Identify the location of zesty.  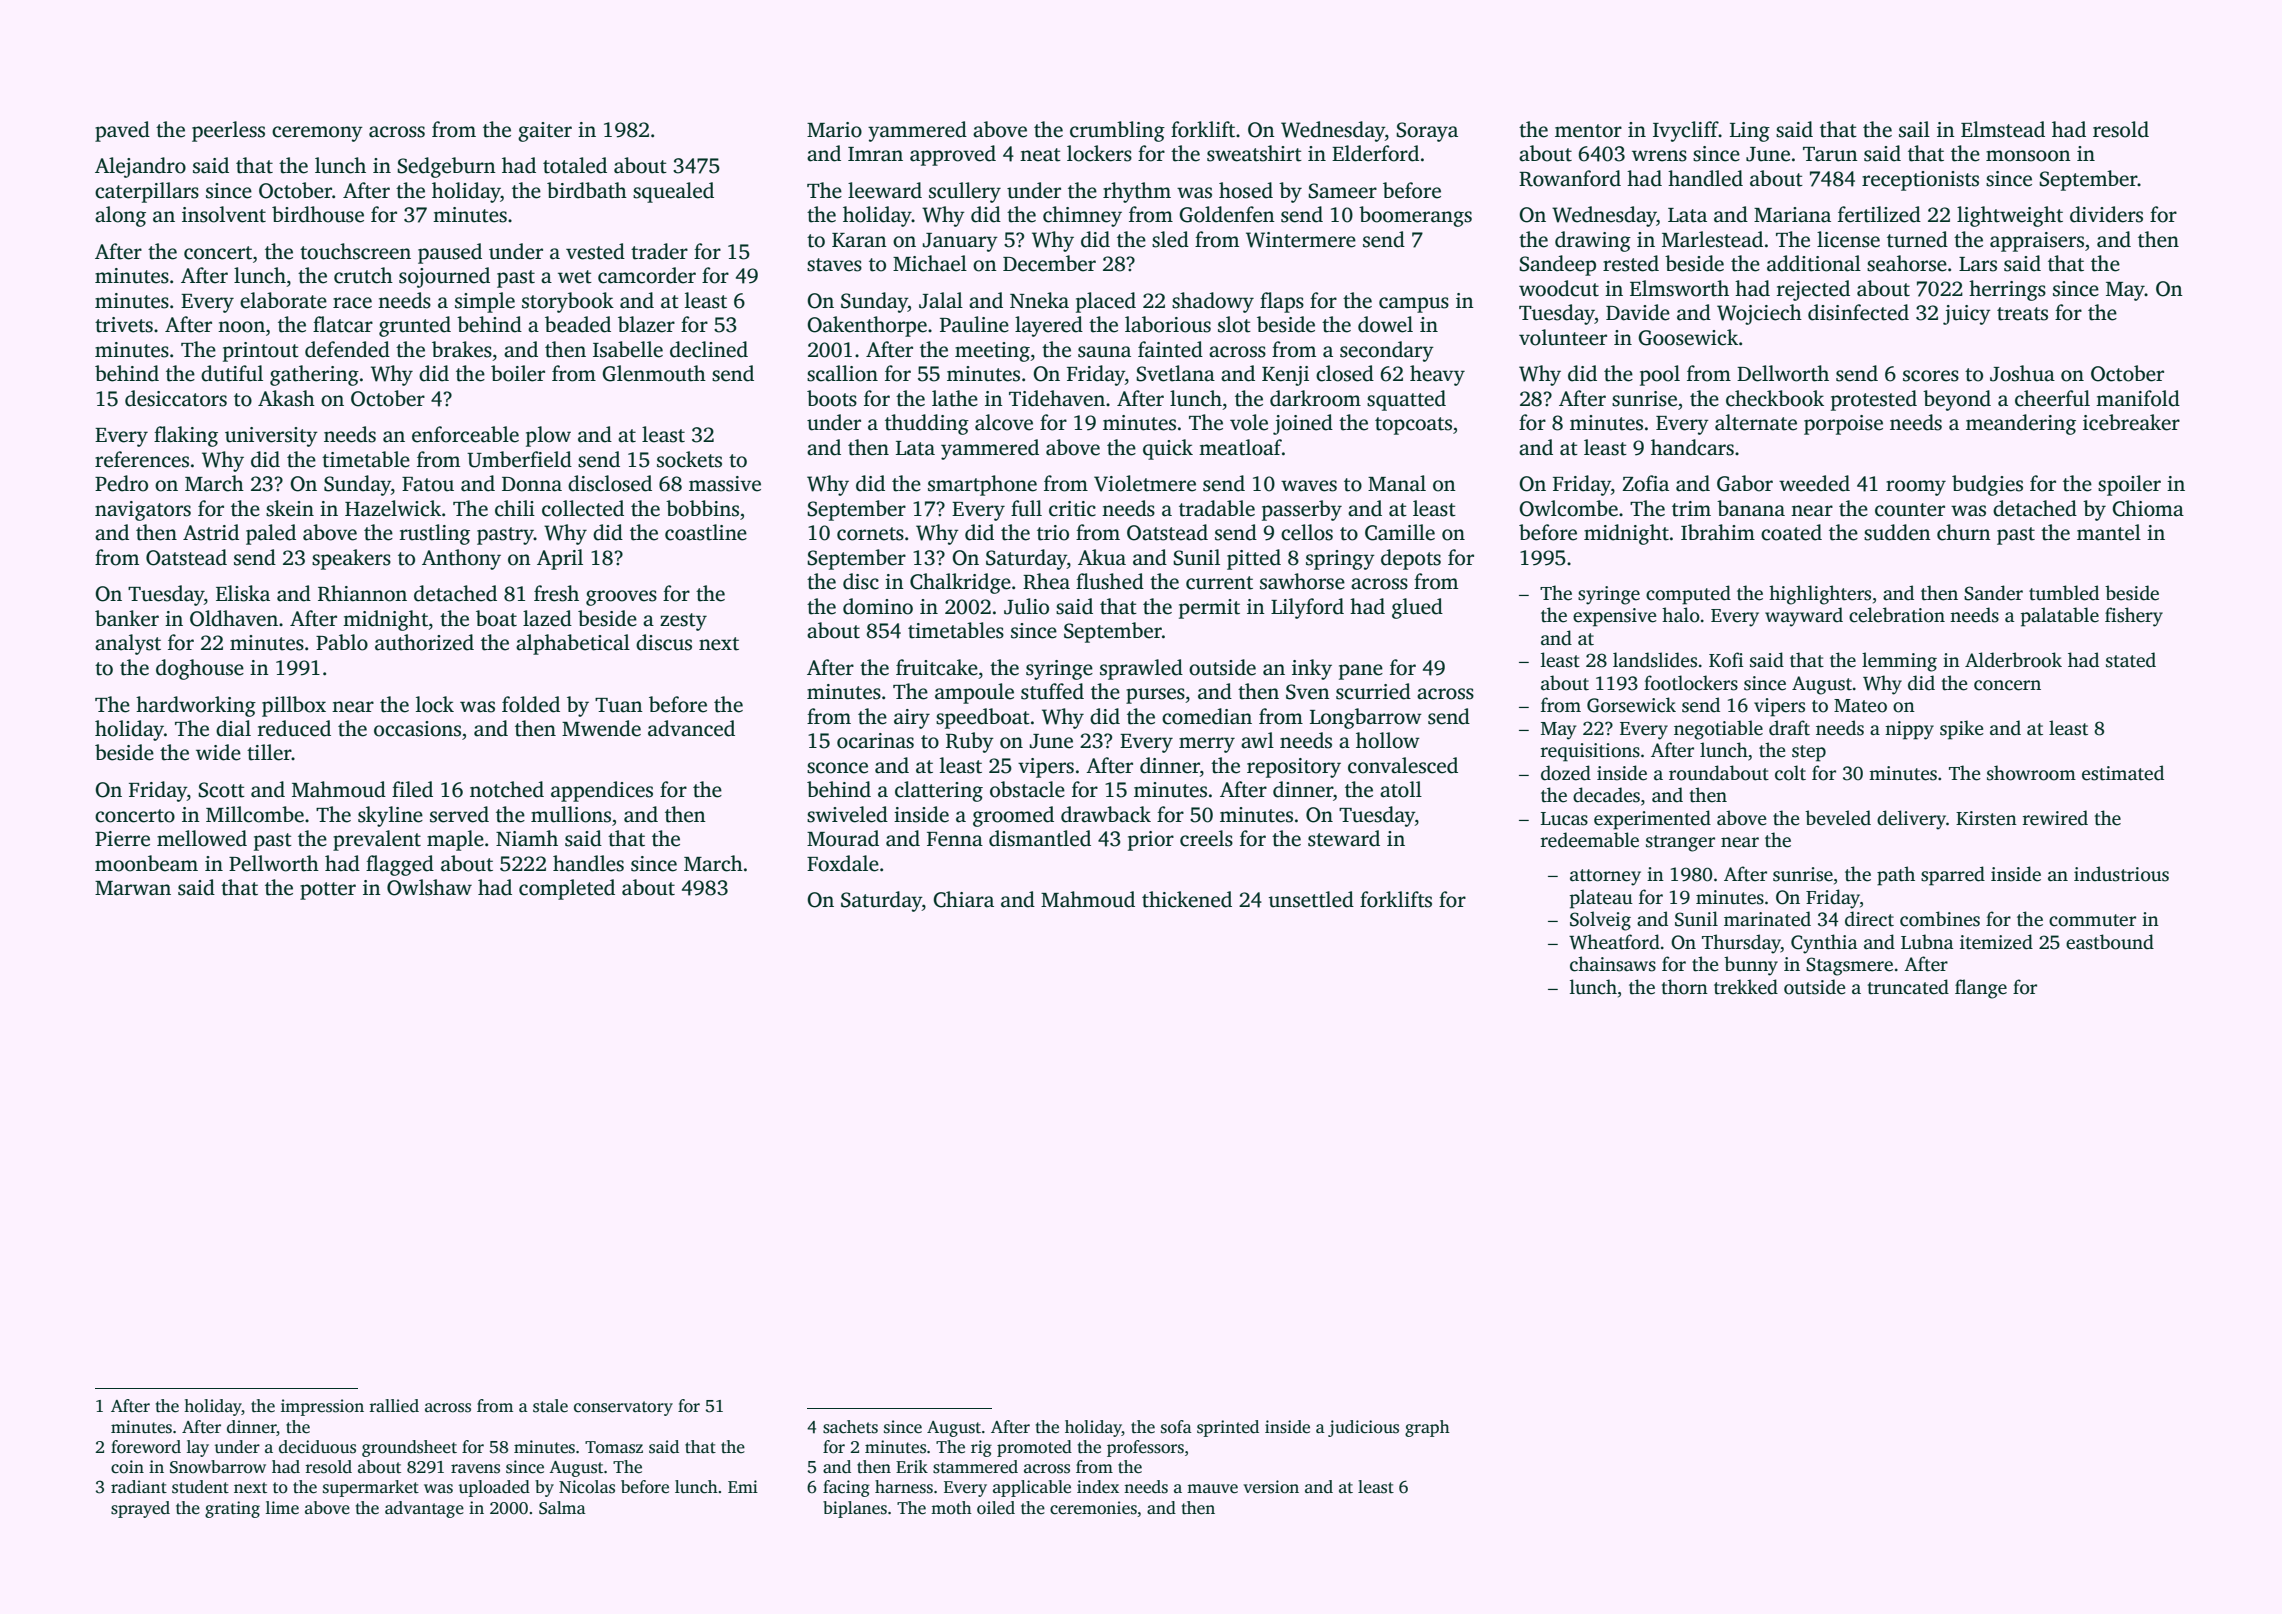
(683, 622).
